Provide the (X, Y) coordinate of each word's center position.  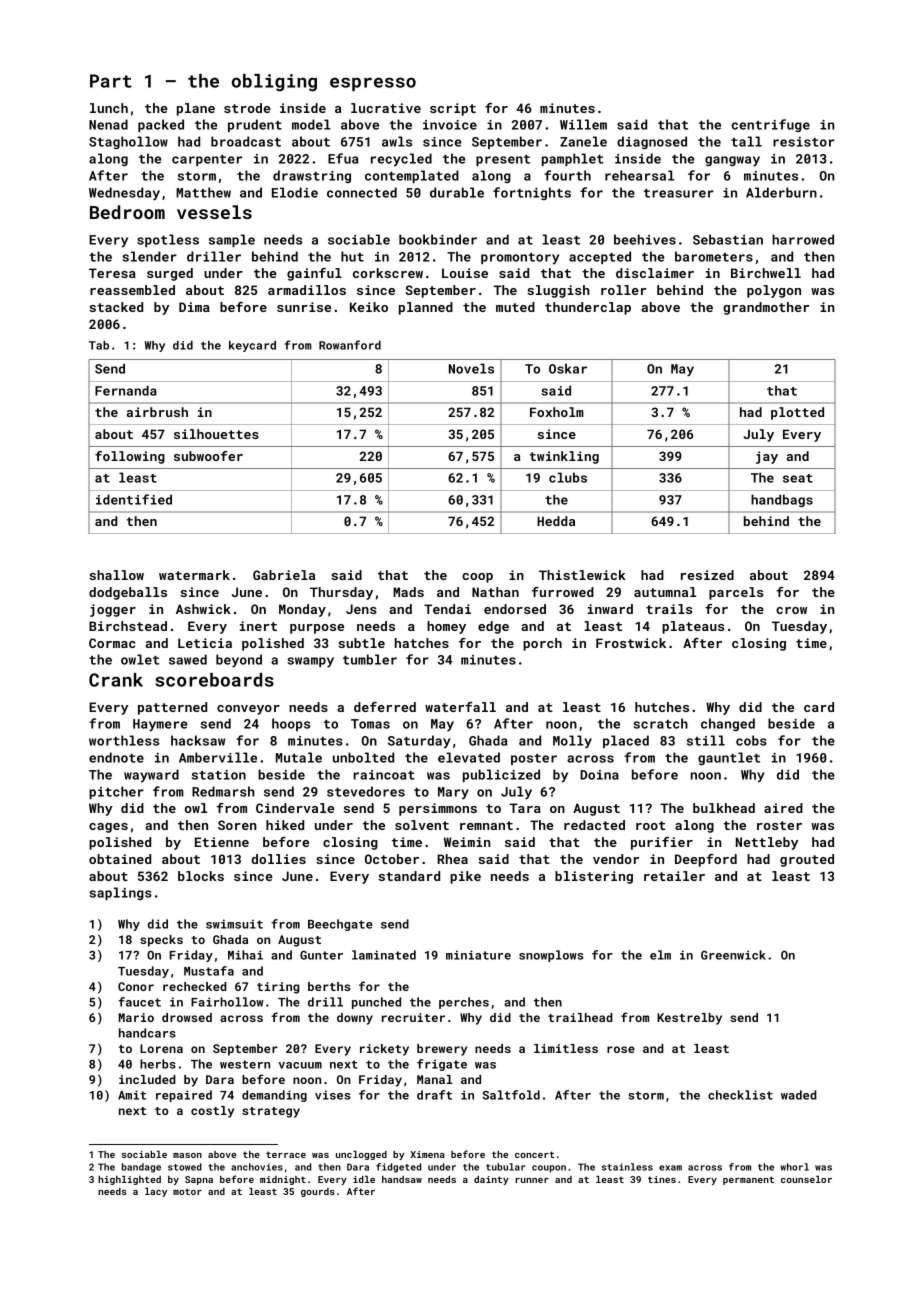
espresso (373, 84)
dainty (491, 1180)
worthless (124, 740)
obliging (274, 83)
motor (187, 1191)
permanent (748, 1180)
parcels (736, 593)
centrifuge (771, 125)
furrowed (563, 592)
